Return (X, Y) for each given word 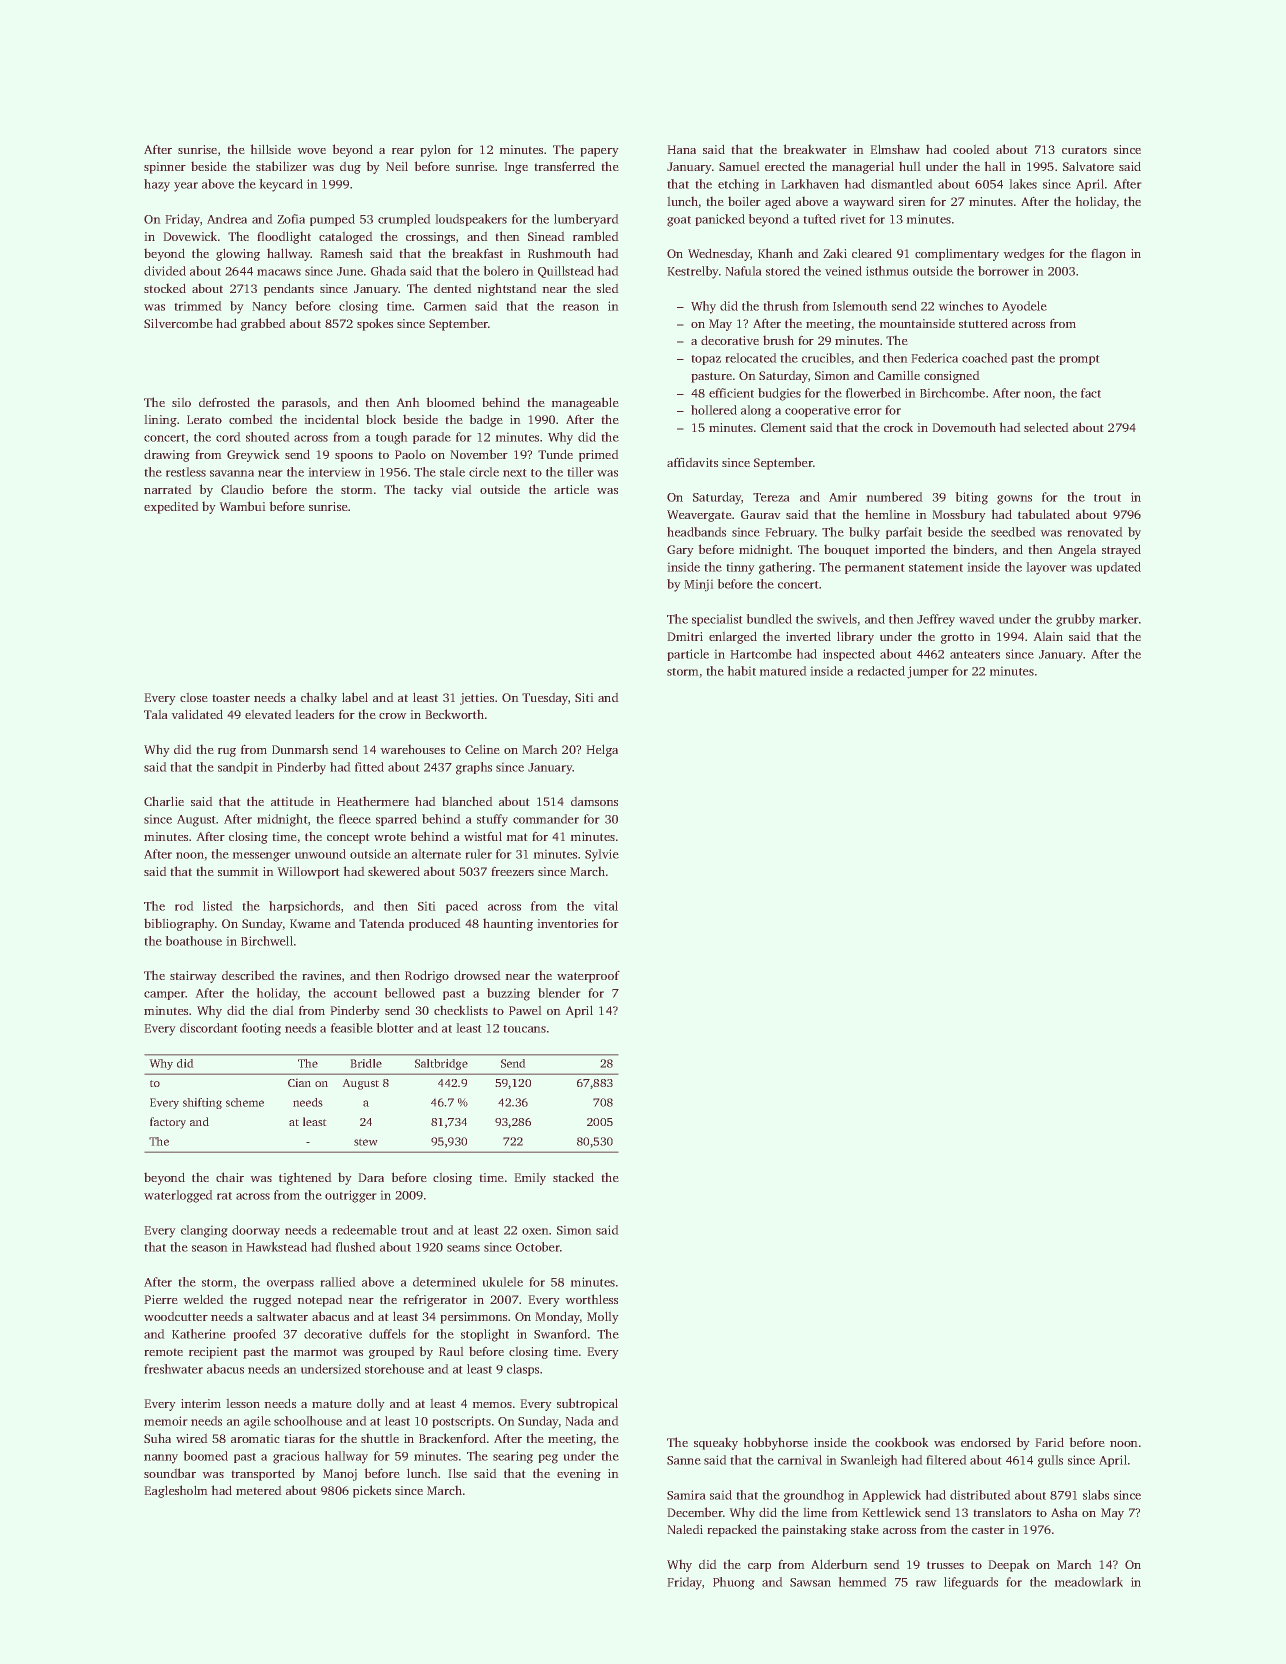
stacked (573, 1177)
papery (599, 152)
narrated (168, 489)
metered (259, 1490)
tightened (305, 1178)
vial (461, 489)
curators (1084, 150)
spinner (165, 168)
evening (579, 1475)
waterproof (588, 976)
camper (165, 995)
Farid (1049, 1442)
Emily (530, 1178)
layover (1046, 568)
